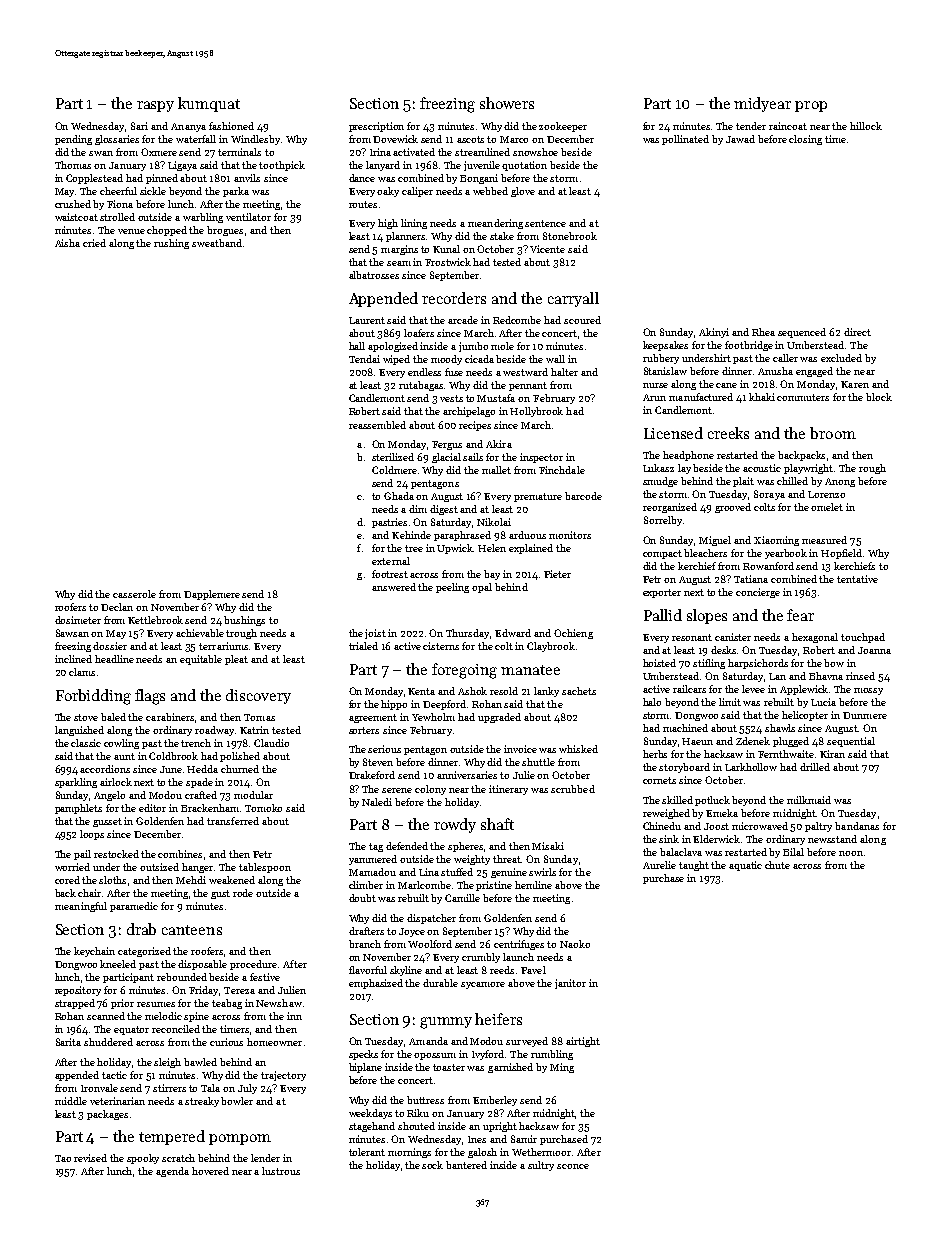 Image resolution: width=952 pixels, height=1233 pixels. Describe the element at coordinates (376, 127) in the screenshot. I see `prescription` at that location.
